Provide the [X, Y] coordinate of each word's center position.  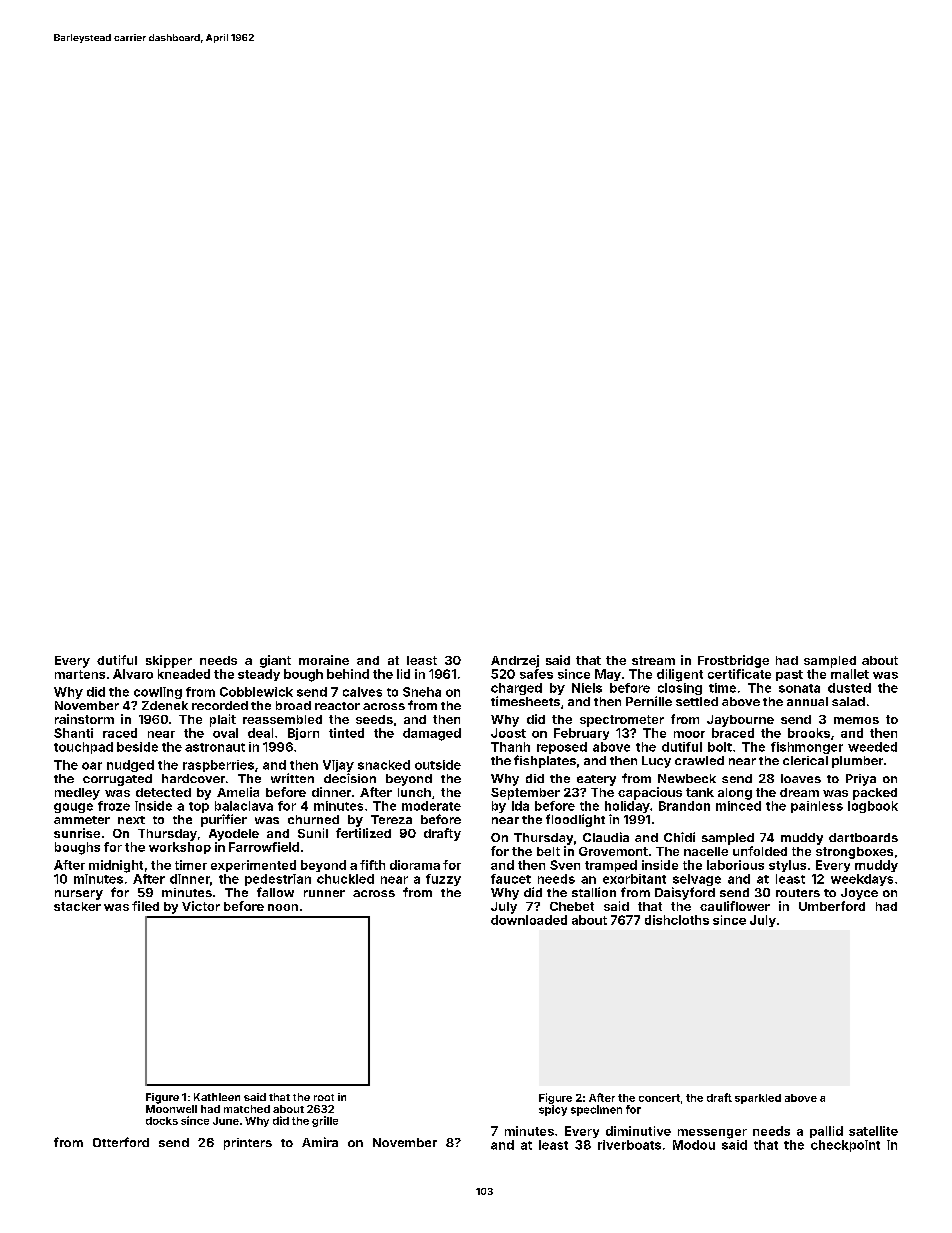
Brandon [684, 806]
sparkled [758, 1099]
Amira [320, 1142]
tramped [611, 866]
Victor [201, 906]
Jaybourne [740, 721]
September [525, 794]
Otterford [121, 1142]
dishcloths [677, 920]
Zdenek [165, 705]
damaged [432, 734]
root [324, 1097]
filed [145, 906]
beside [137, 747]
